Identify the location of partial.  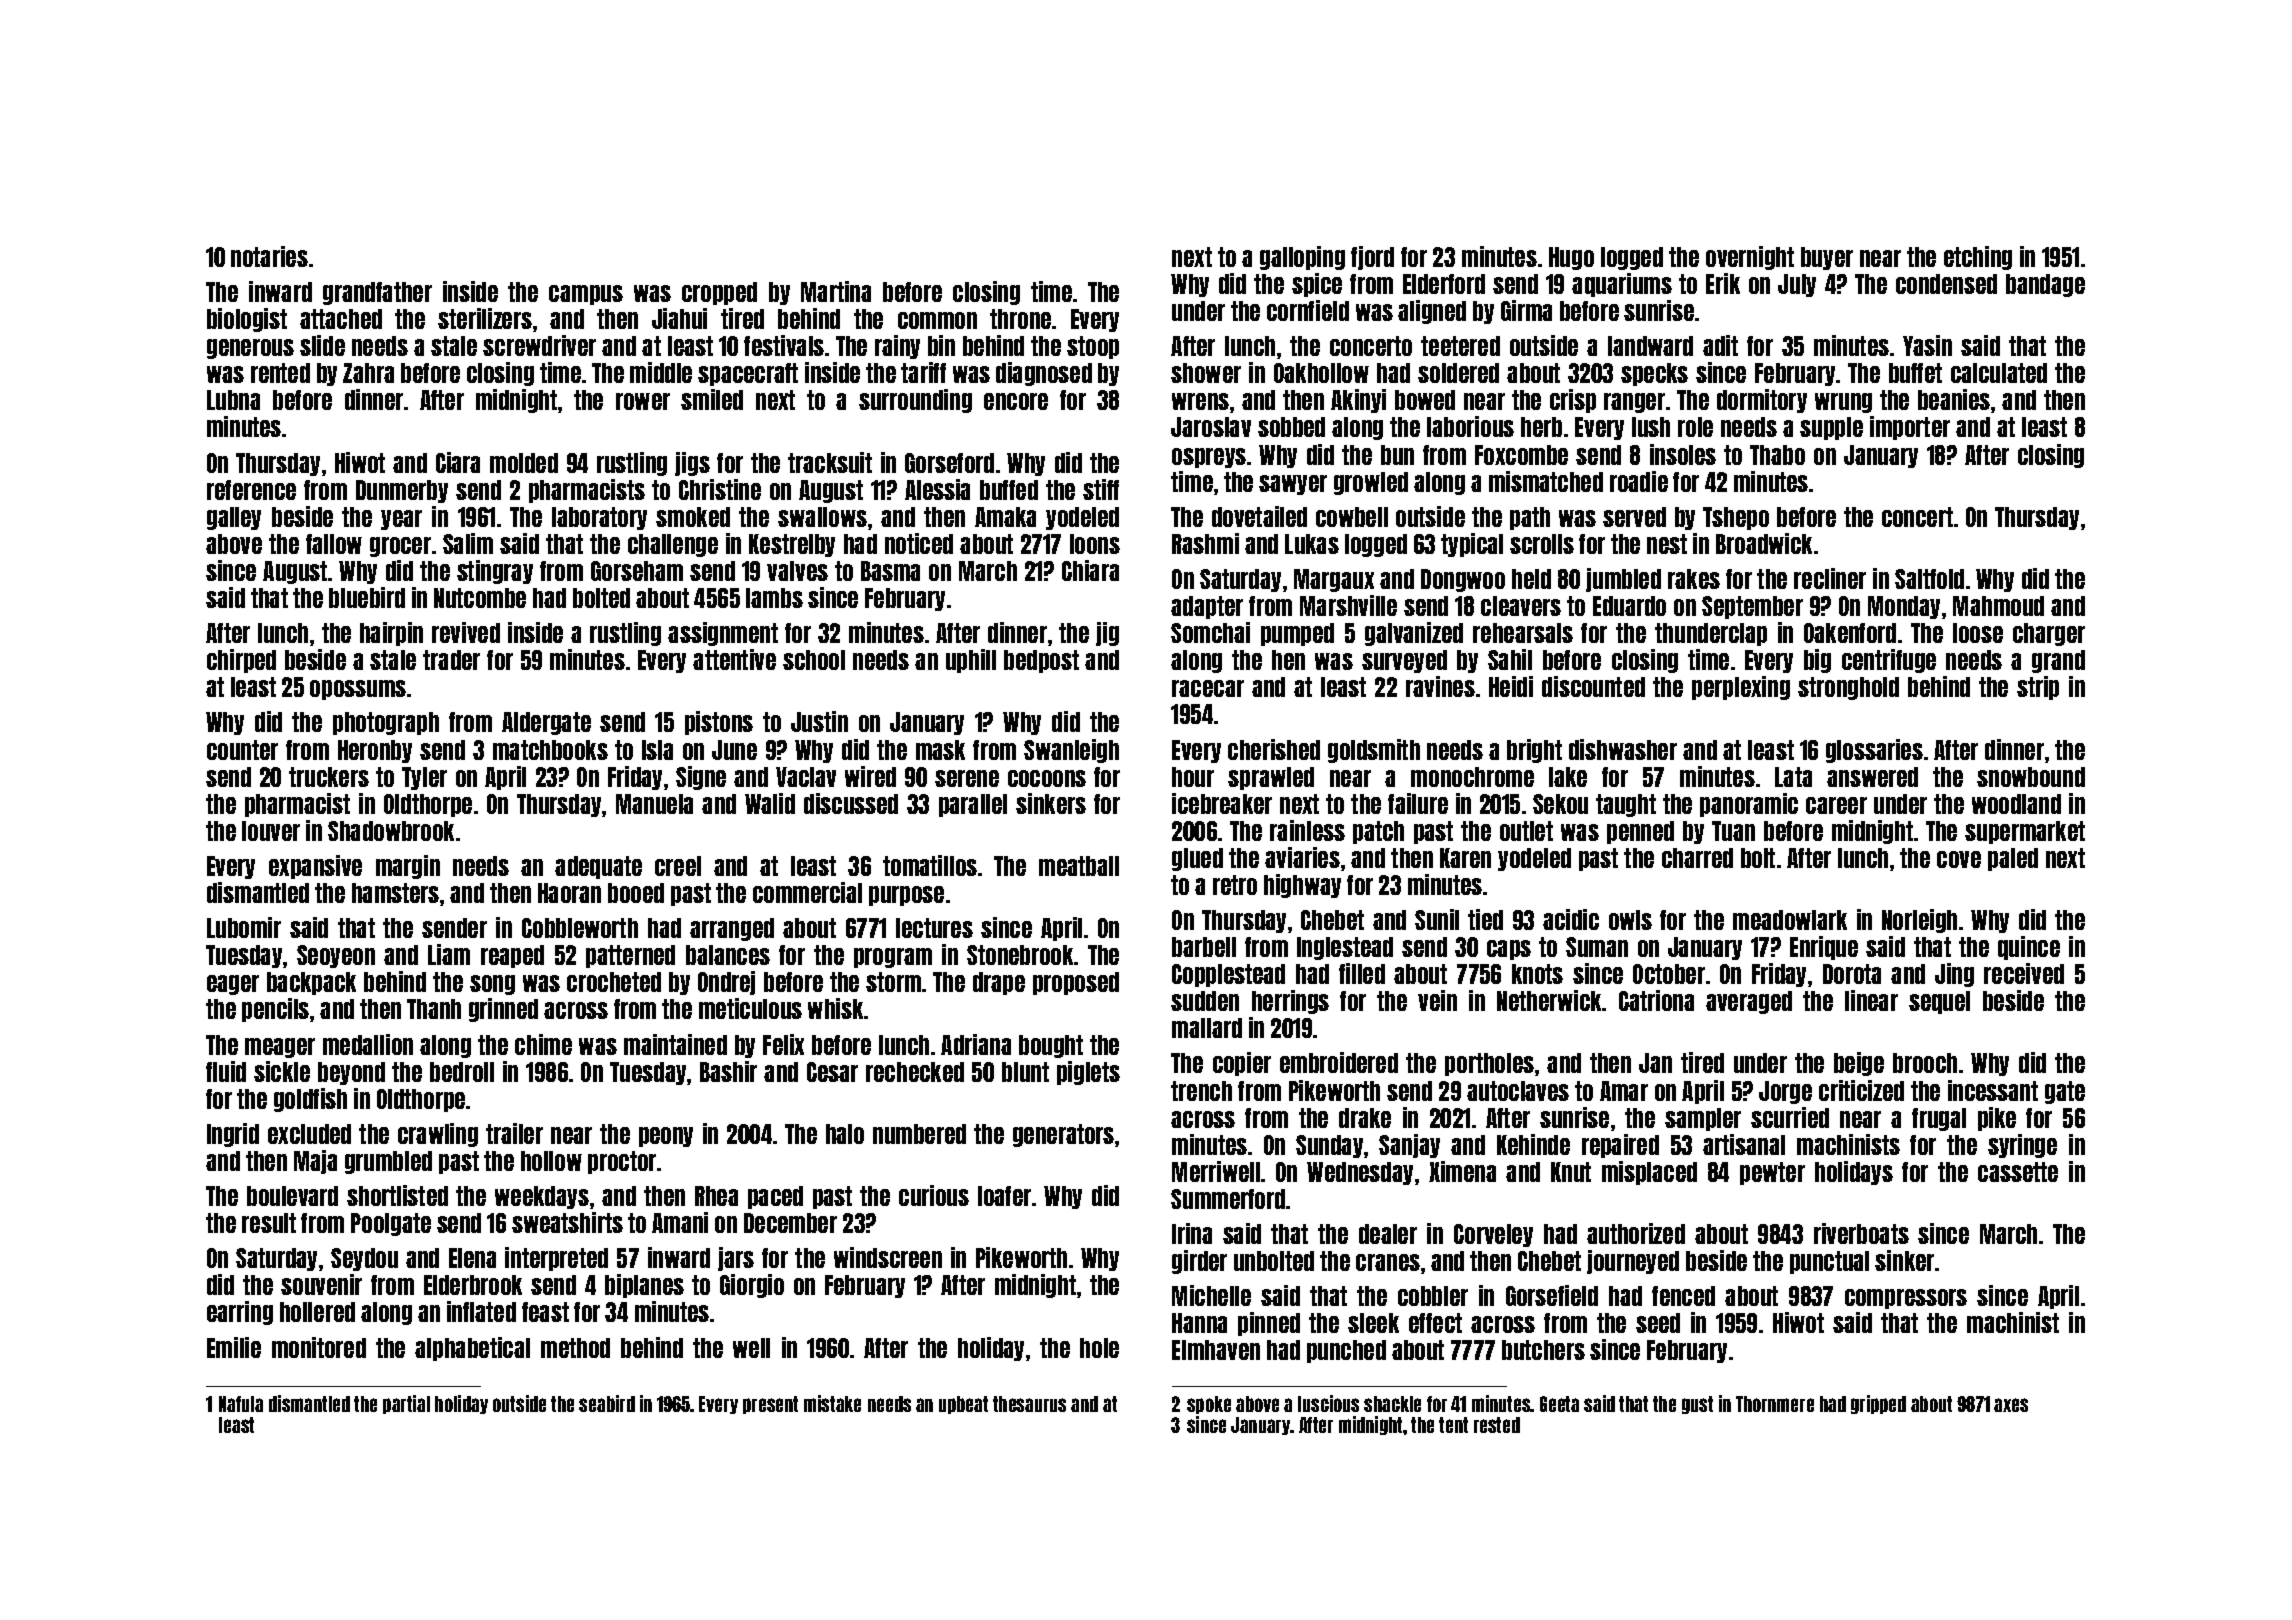
(406, 1404).
